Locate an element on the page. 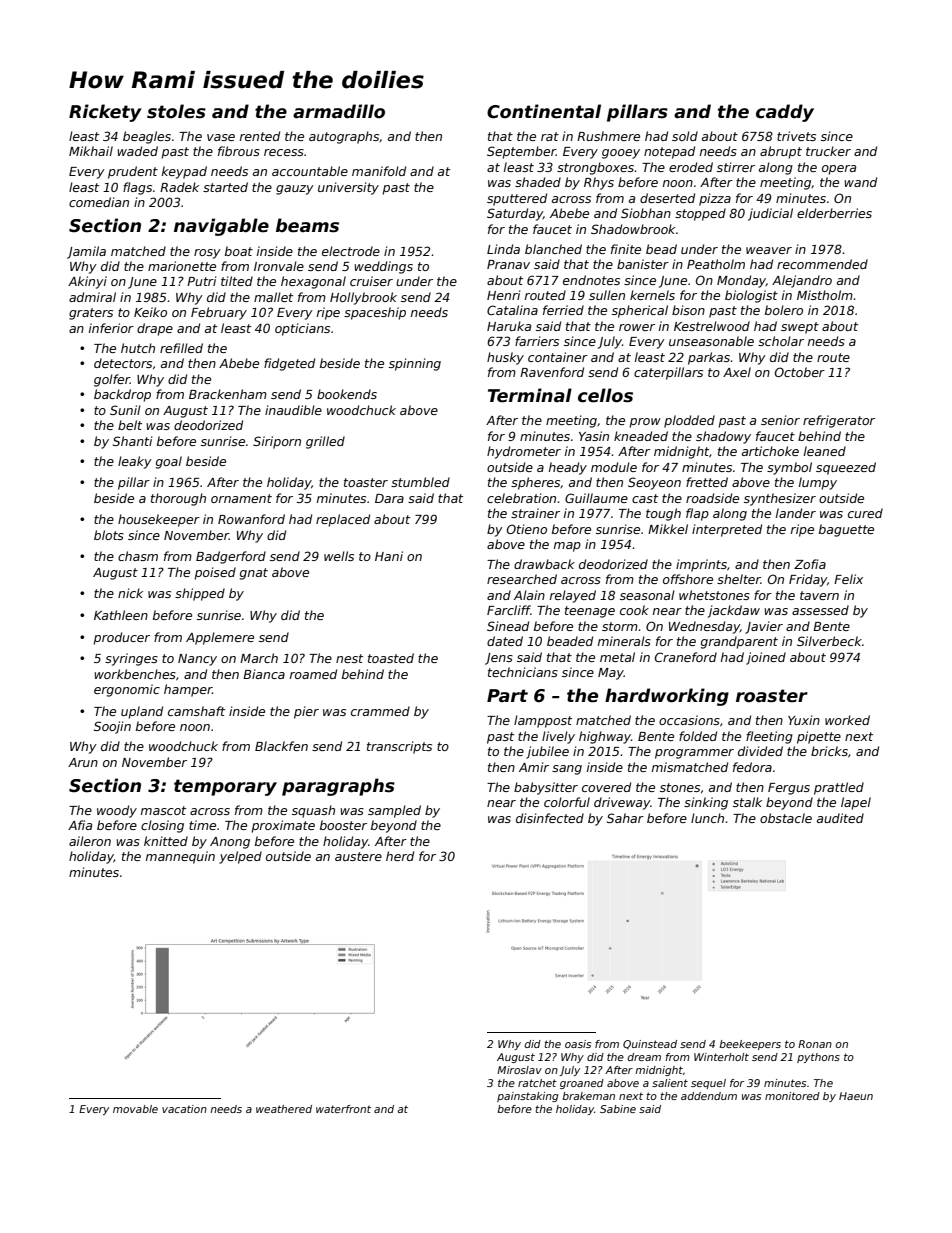 The image size is (952, 1233). vacation is located at coordinates (184, 1109).
